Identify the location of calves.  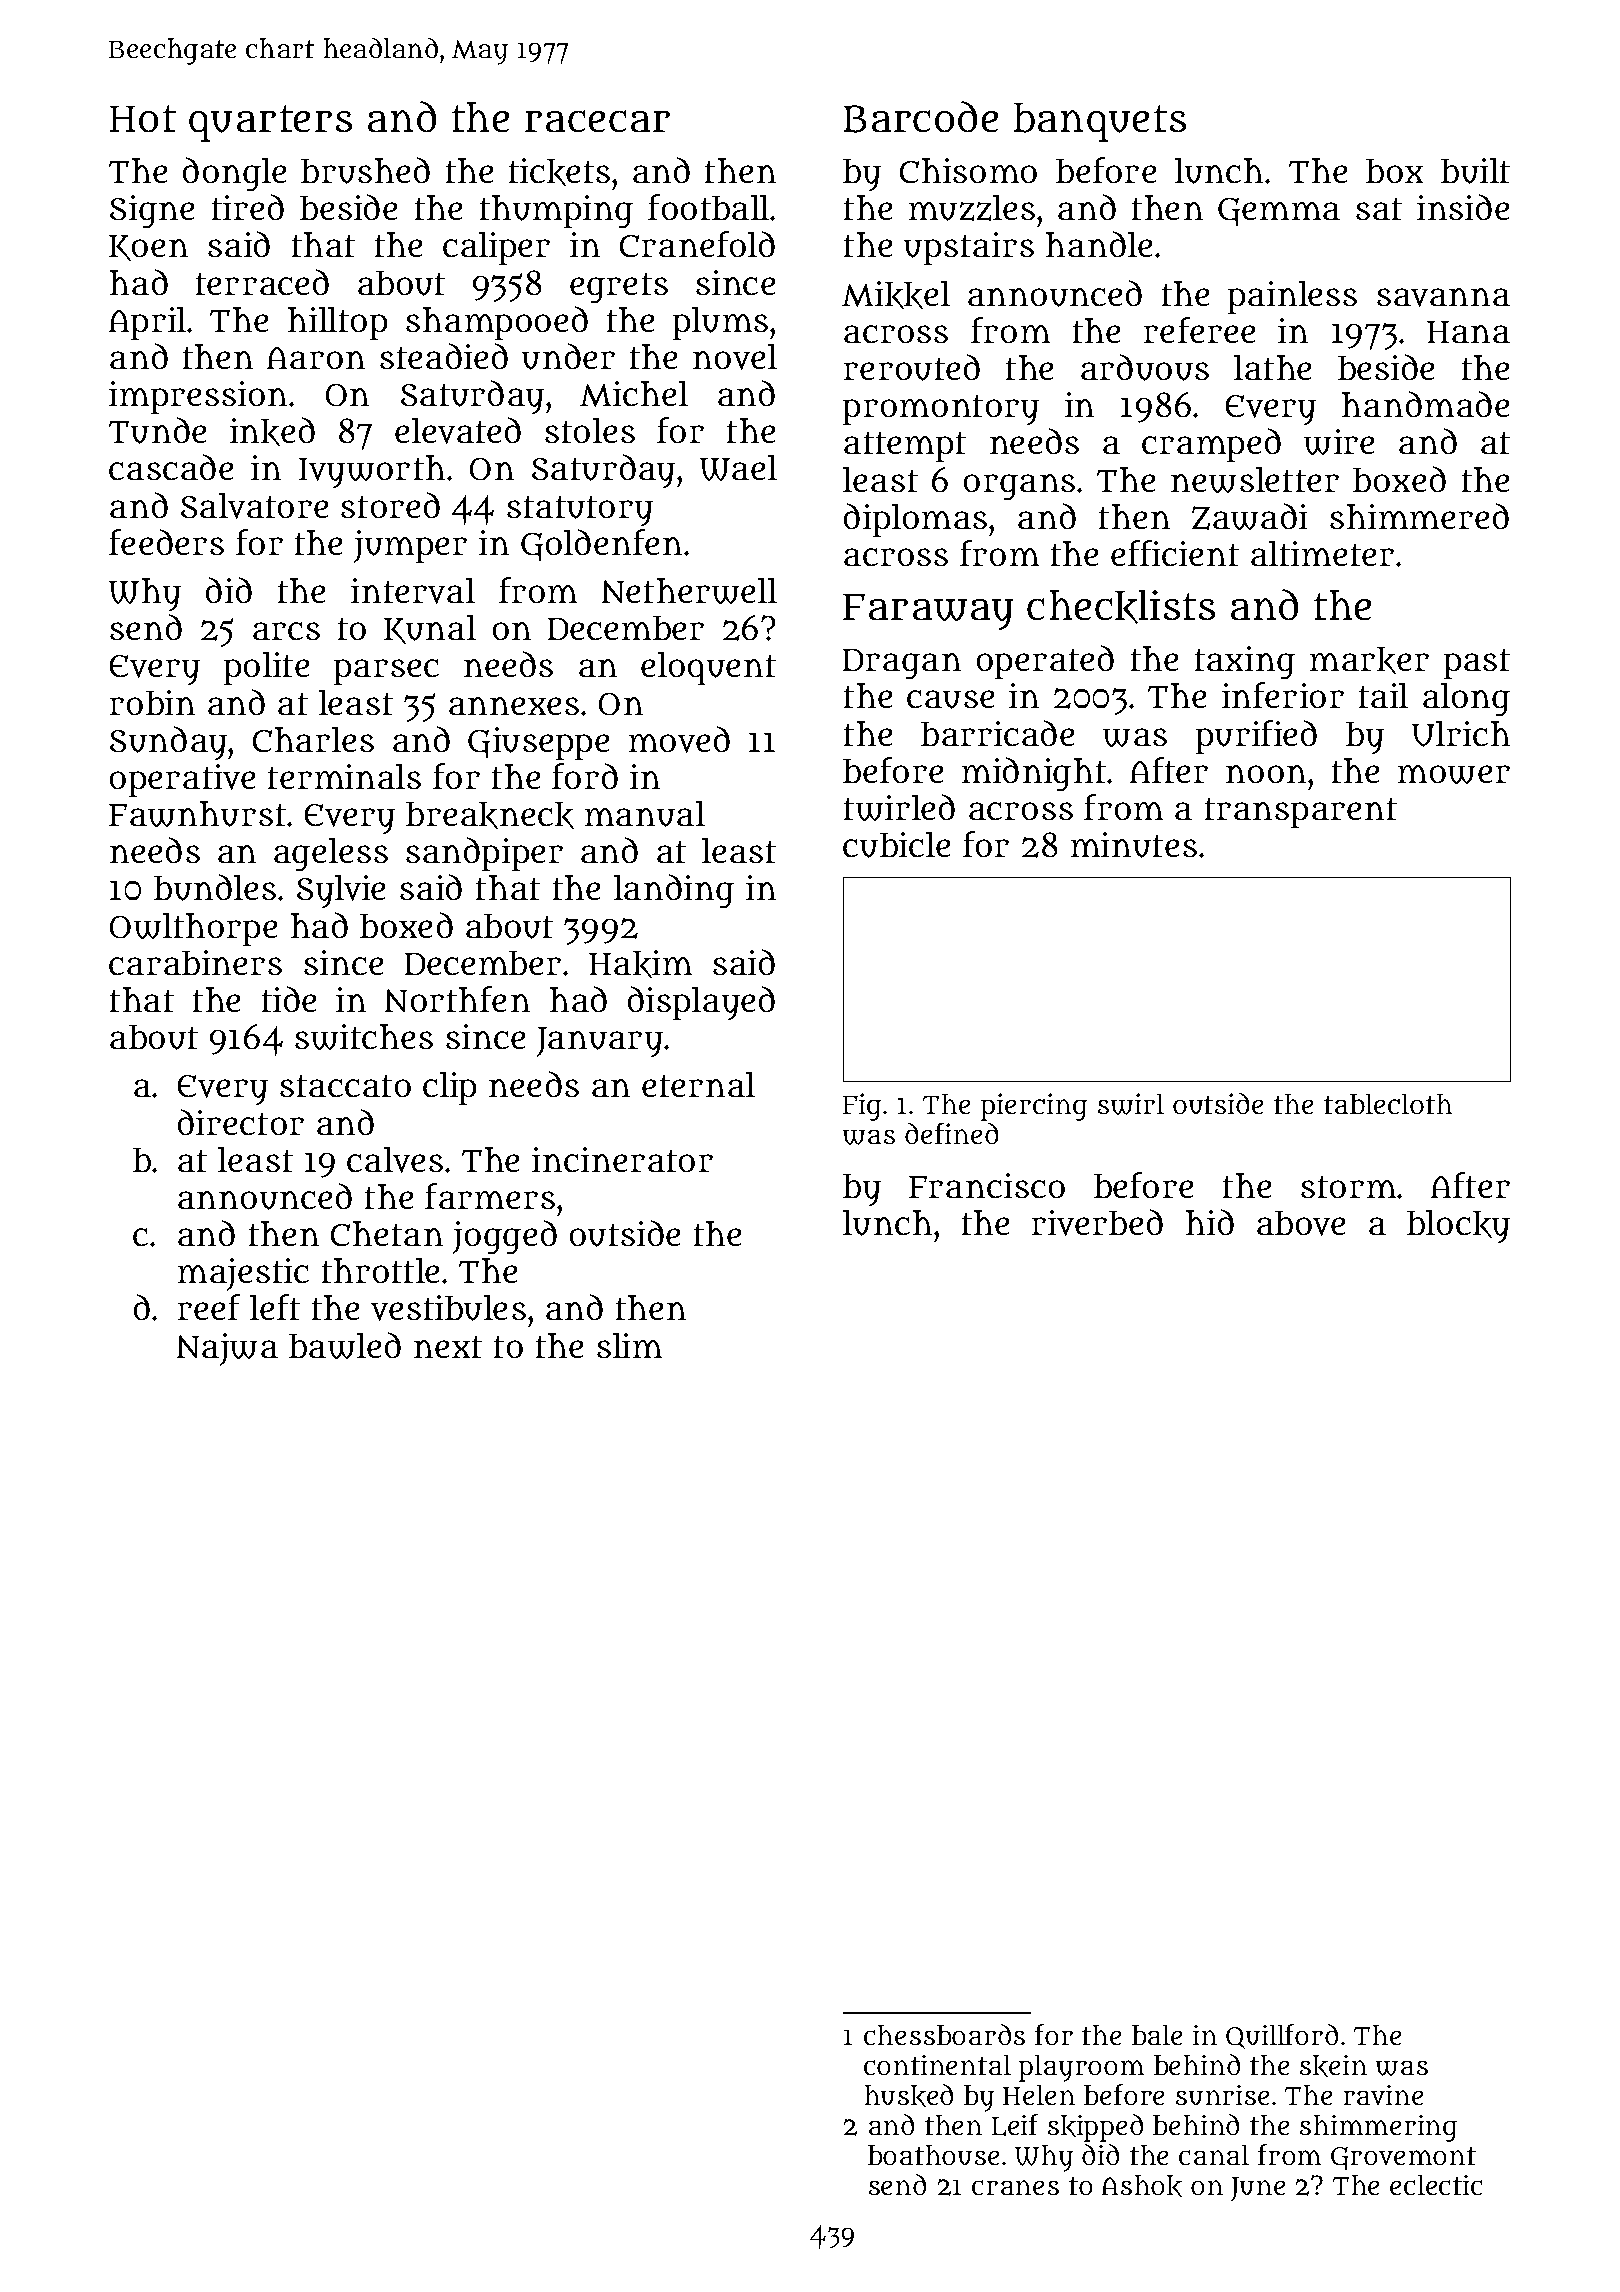
(395, 1160).
